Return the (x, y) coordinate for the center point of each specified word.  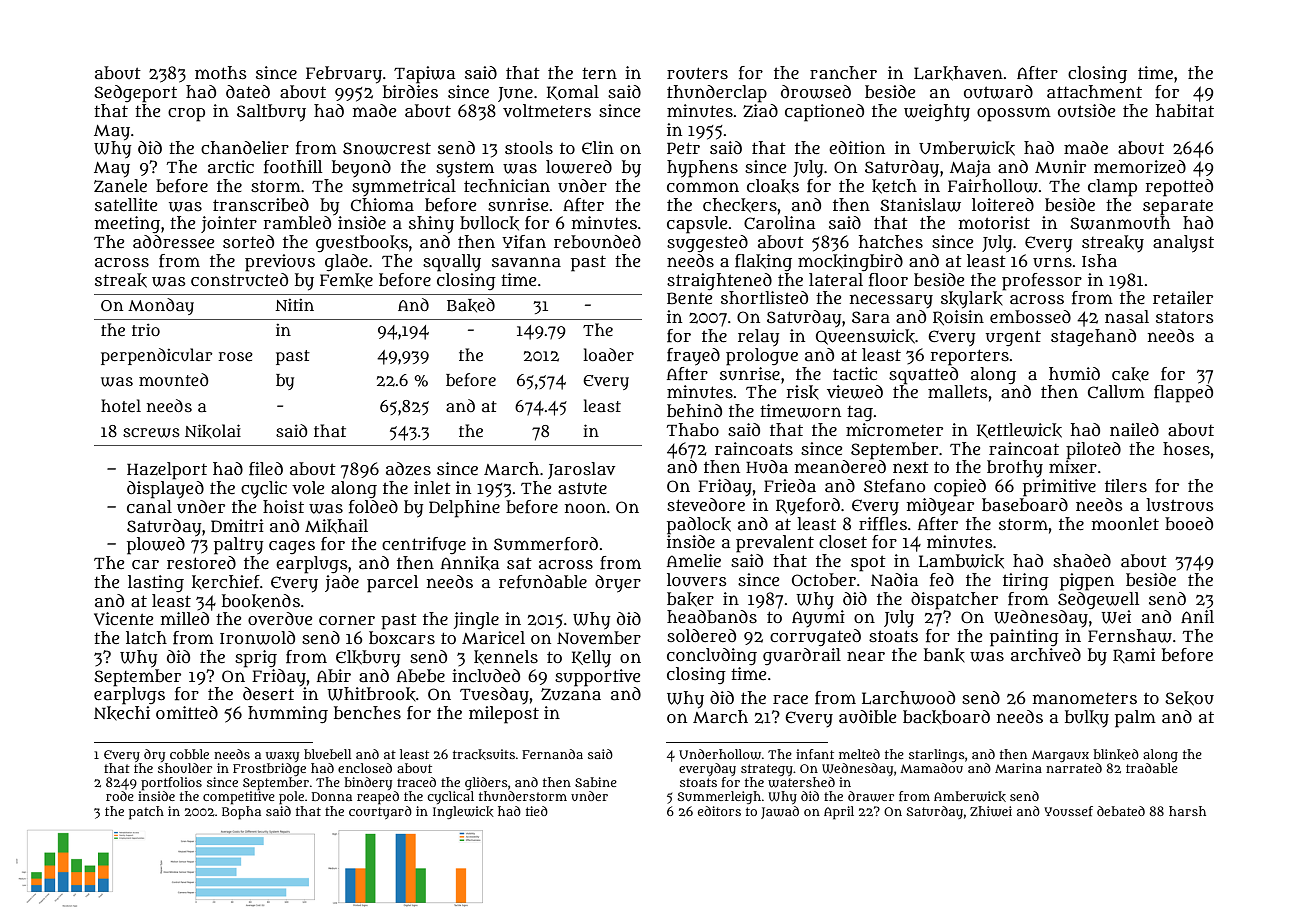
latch (146, 637)
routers (697, 73)
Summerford (546, 544)
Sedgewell (1098, 600)
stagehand (1093, 337)
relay (758, 338)
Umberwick (967, 148)
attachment (1094, 92)
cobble (189, 754)
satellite (126, 204)
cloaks (773, 186)
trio (146, 329)
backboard (946, 717)
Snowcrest (387, 148)
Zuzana (571, 694)
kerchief (226, 582)
